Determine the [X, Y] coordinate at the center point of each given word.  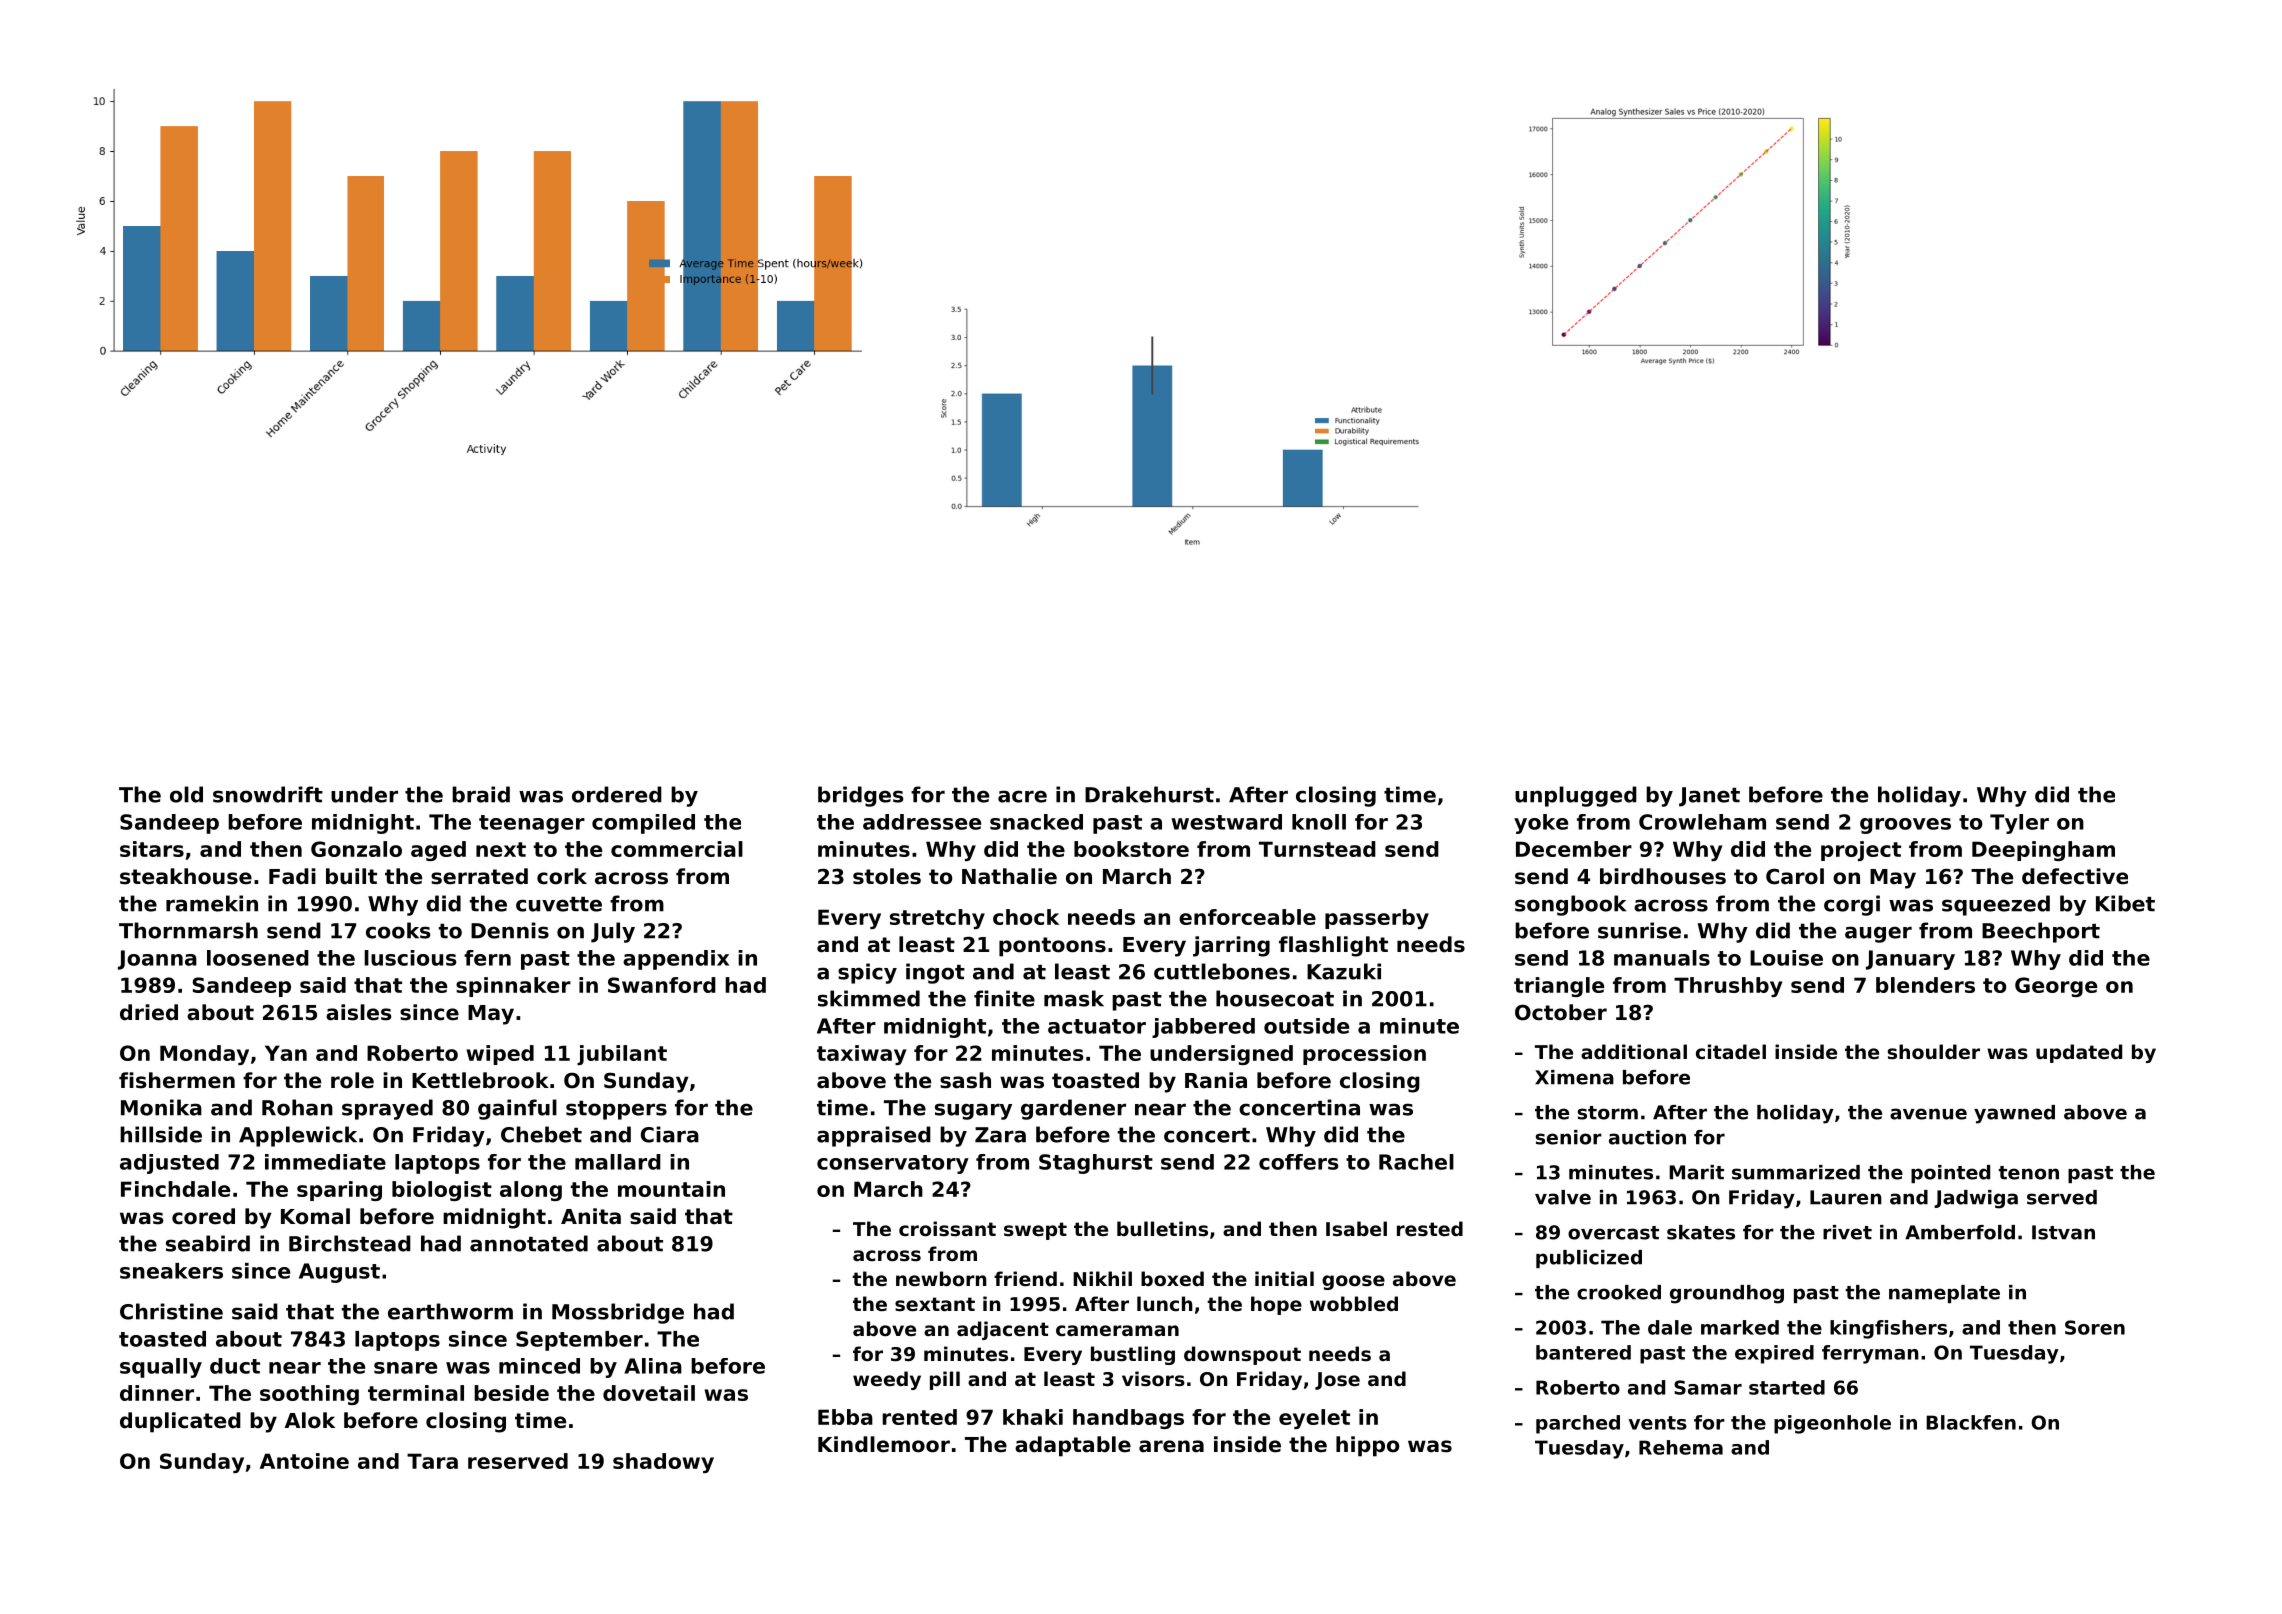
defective [2075, 876]
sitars [152, 849]
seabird [208, 1243]
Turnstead [1317, 849]
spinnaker [513, 987]
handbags [1128, 1419]
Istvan [2063, 1232]
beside [511, 1393]
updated [2079, 1053]
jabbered [1203, 1028]
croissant [947, 1229]
